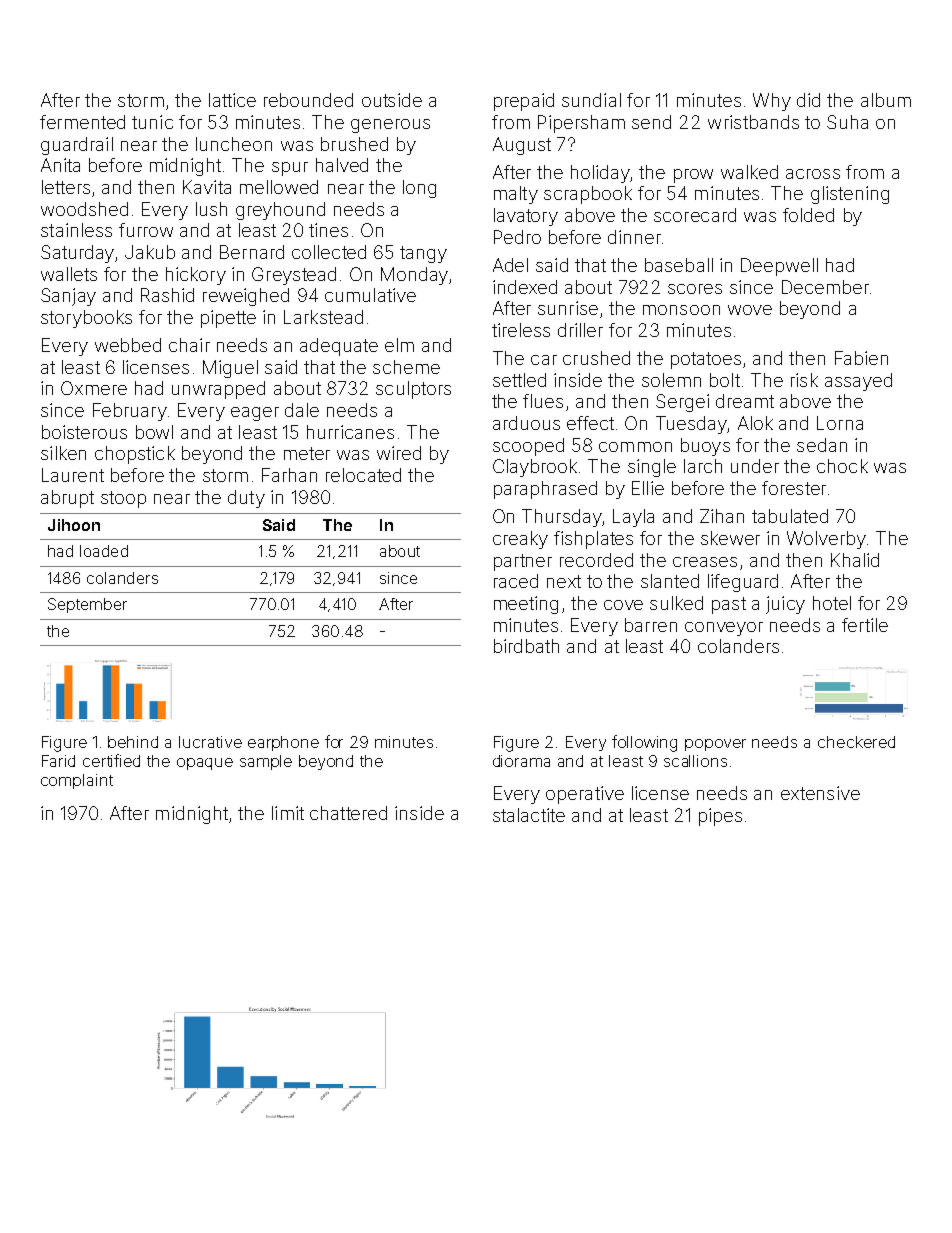 The image size is (952, 1233). Describe the element at coordinates (150, 252) in the document. I see `Jakub` at that location.
